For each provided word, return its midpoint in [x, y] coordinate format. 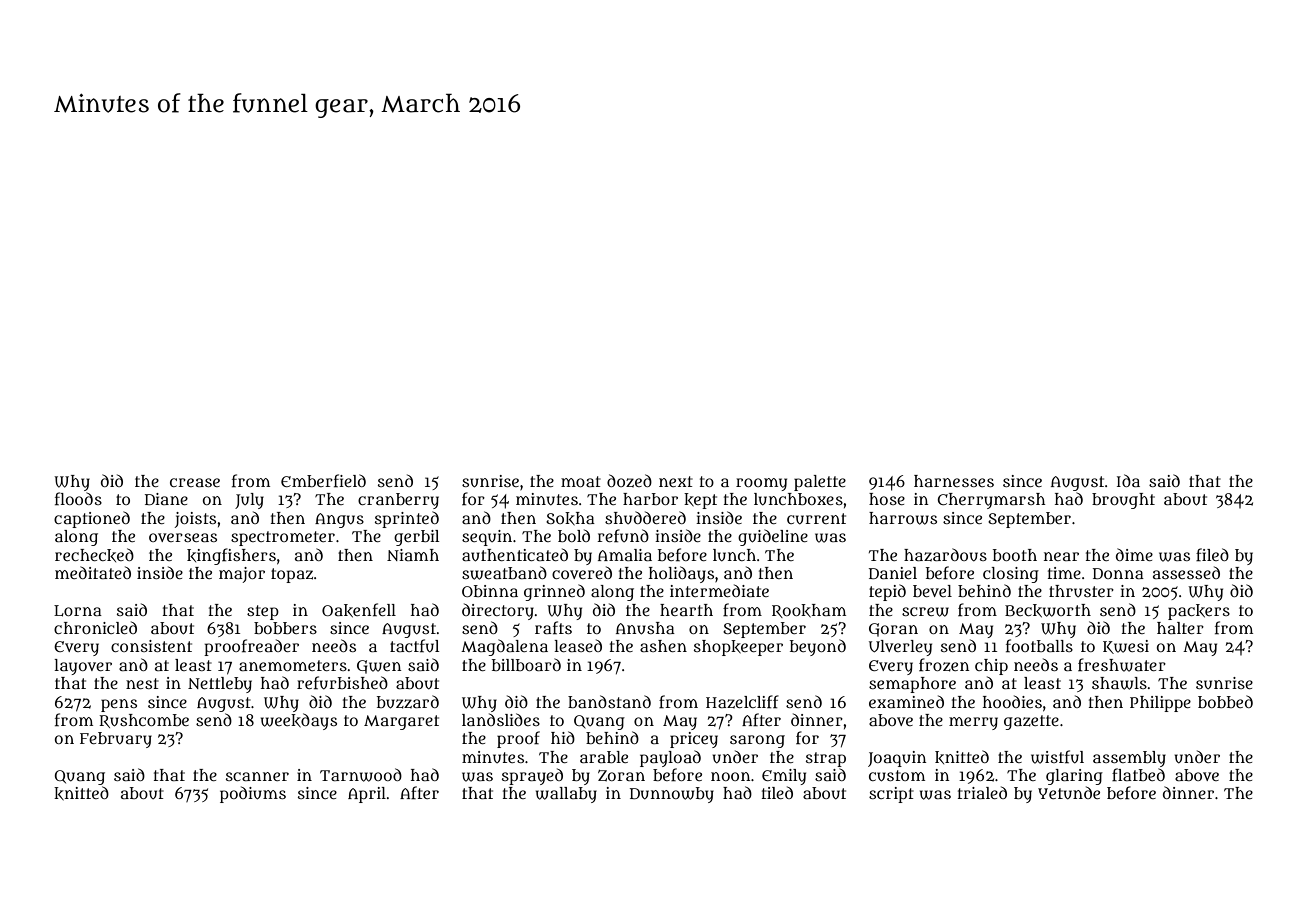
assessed [1186, 572]
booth [1015, 555]
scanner [257, 776]
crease [195, 482]
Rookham [809, 611]
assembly [1129, 759]
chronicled [95, 627]
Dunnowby [672, 795]
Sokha [570, 518]
